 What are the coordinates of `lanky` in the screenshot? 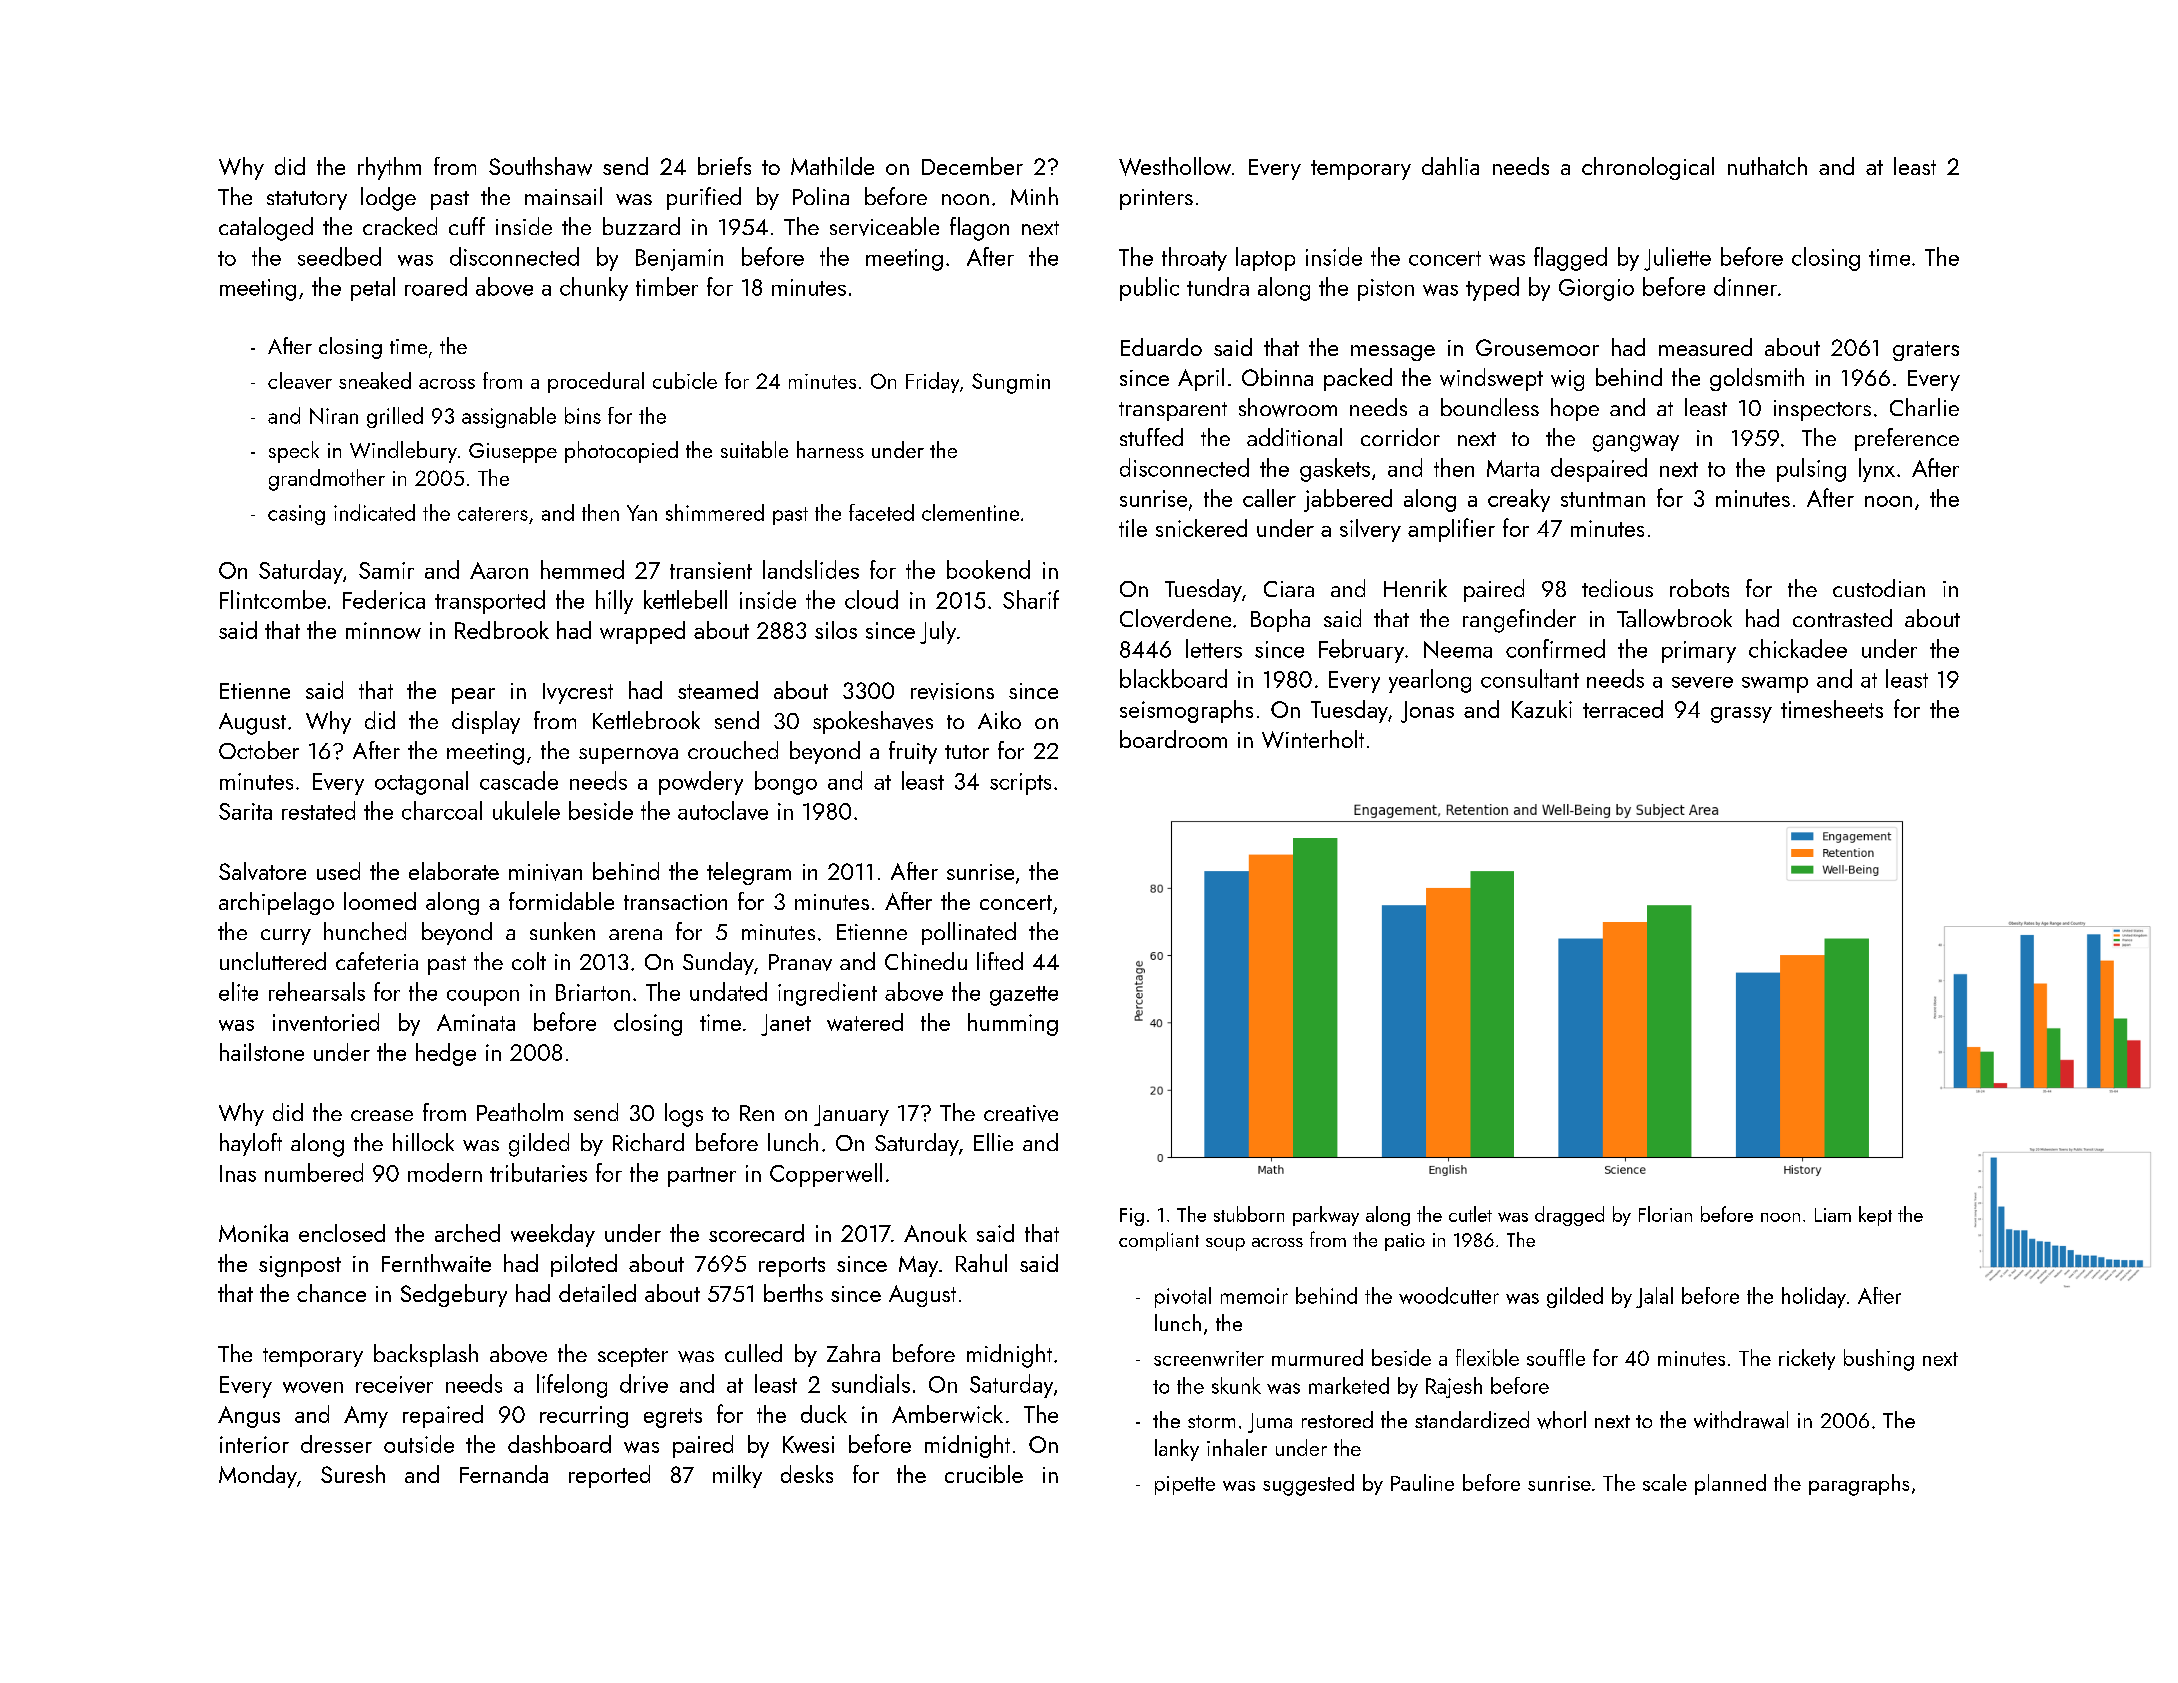 It's located at (1177, 1450).
